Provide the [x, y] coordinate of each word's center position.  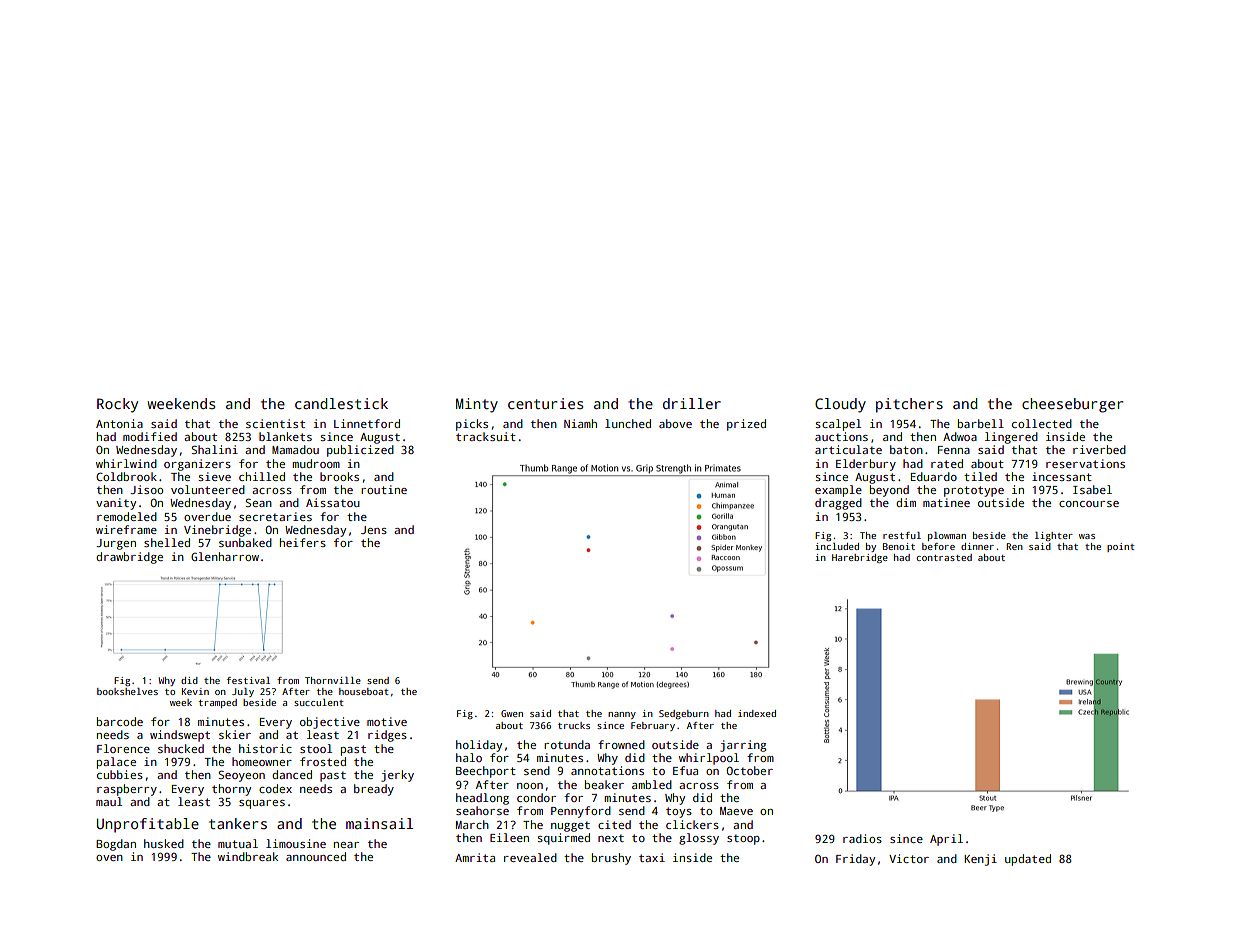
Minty [477, 405]
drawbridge [129, 558]
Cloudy [840, 405]
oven [109, 858]
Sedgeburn [684, 714]
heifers [303, 542]
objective [330, 723]
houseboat [364, 691]
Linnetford [367, 423]
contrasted [944, 557]
